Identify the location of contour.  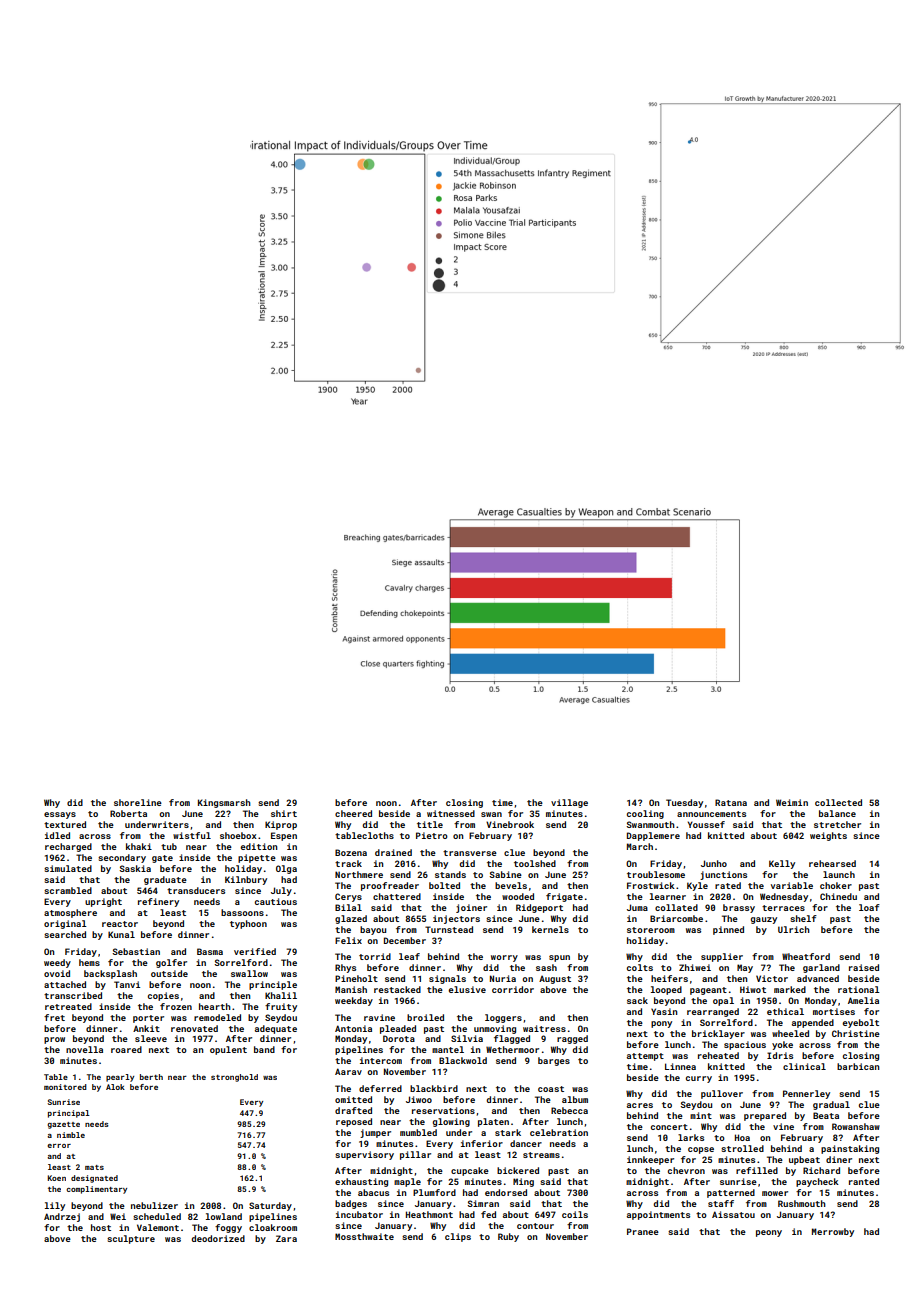
(535, 1226).
